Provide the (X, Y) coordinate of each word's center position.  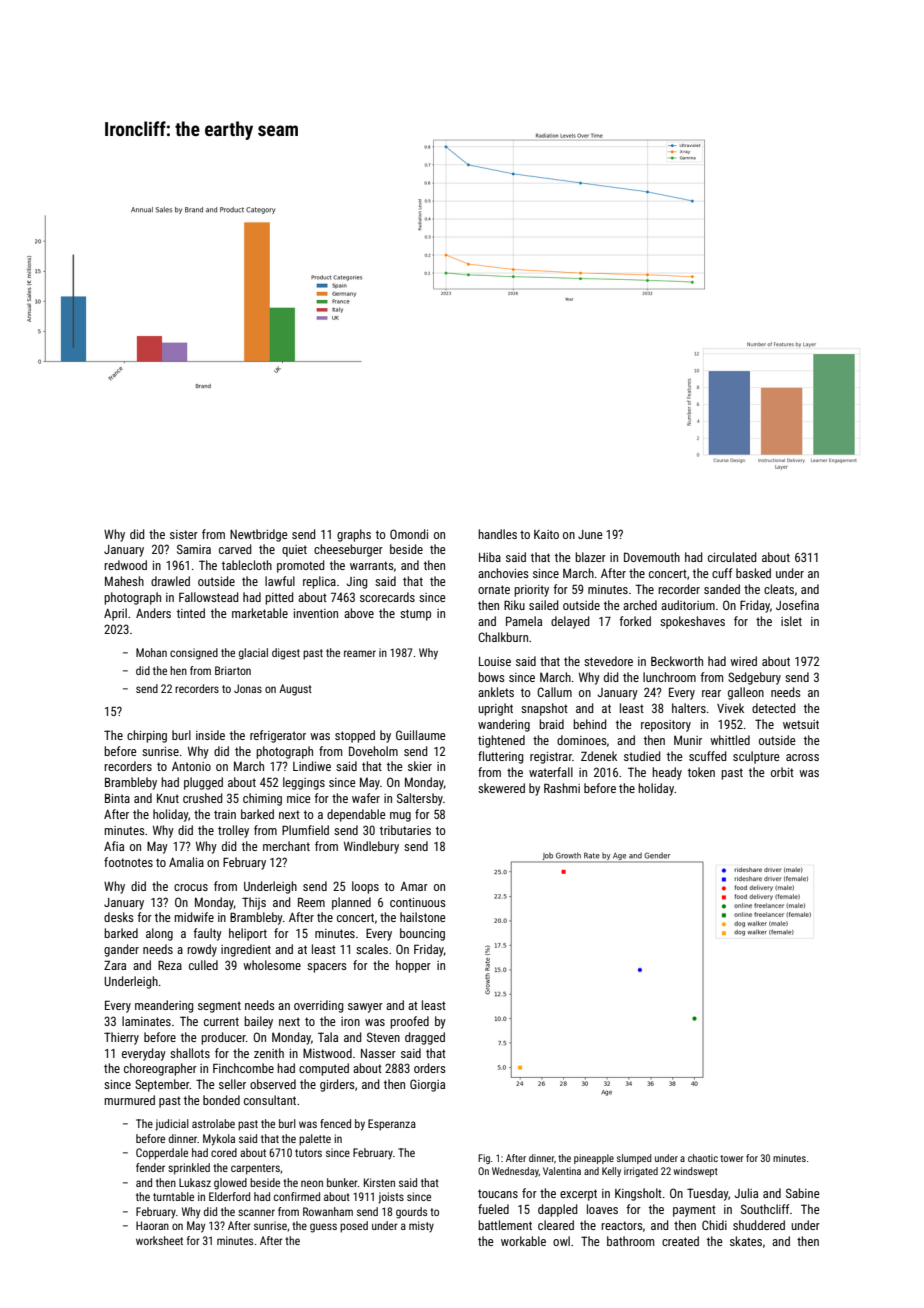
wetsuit (801, 724)
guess (323, 1228)
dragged (425, 1038)
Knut (168, 798)
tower (731, 1158)
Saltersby (420, 799)
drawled (170, 581)
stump (415, 615)
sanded (722, 589)
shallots (190, 1053)
